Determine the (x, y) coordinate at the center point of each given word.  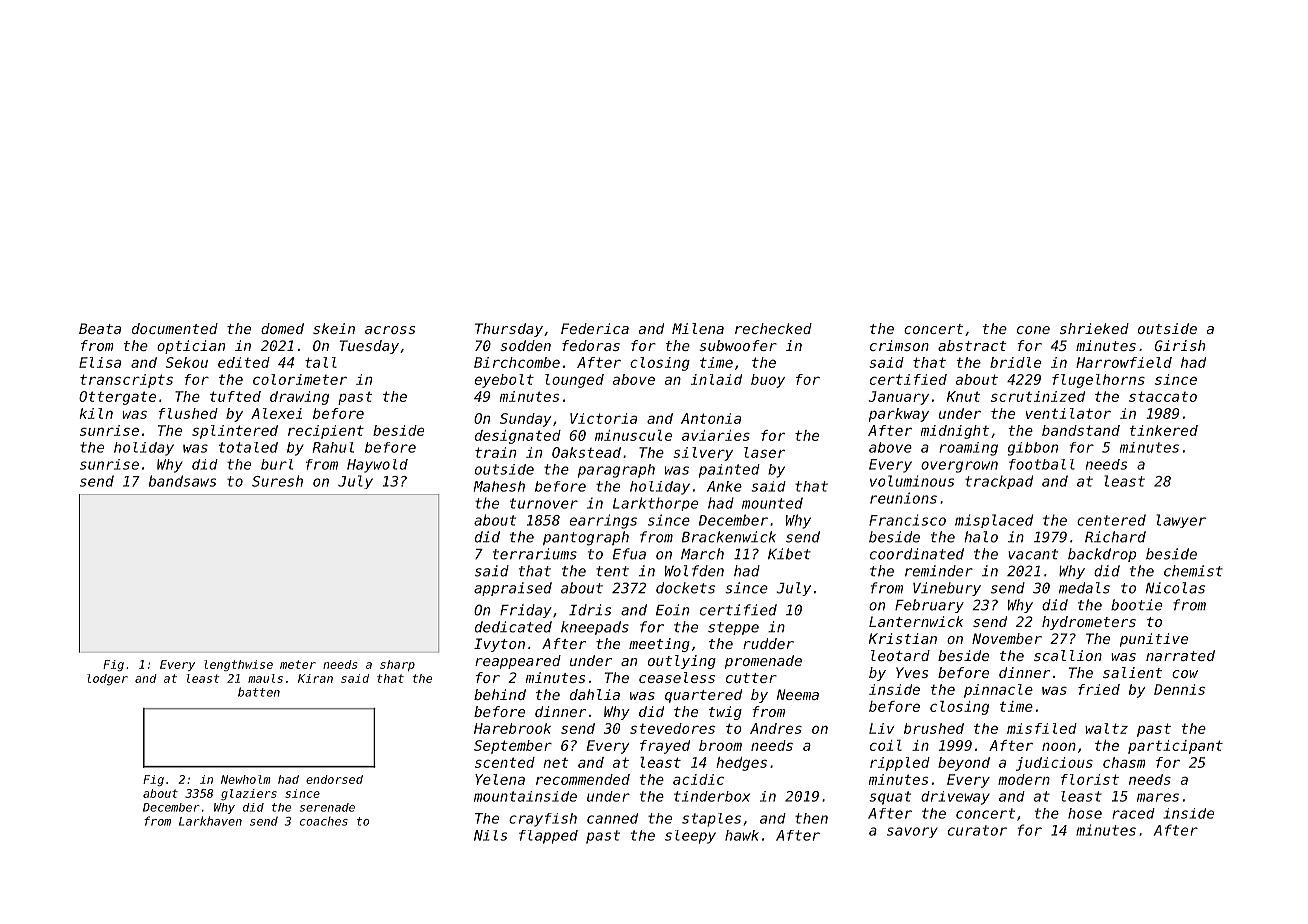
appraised (513, 589)
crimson (899, 345)
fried (1099, 689)
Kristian (903, 638)
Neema (798, 694)
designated (518, 437)
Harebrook (512, 728)
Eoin (672, 610)
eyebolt (504, 381)
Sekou (187, 362)
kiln (96, 413)
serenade (327, 807)
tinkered (1163, 430)
